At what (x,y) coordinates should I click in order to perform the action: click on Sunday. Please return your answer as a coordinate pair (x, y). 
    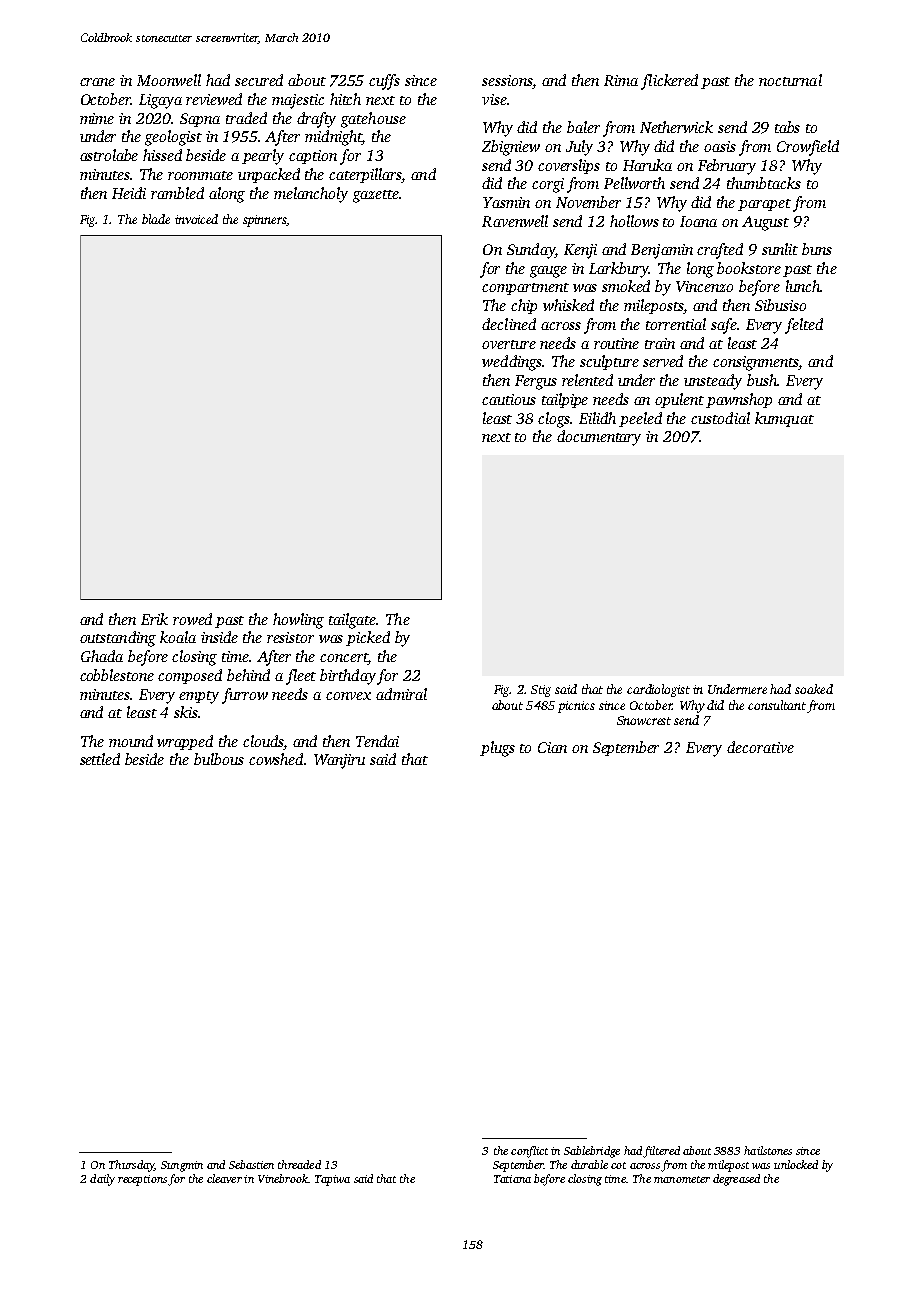
    Looking at the image, I should click on (531, 251).
